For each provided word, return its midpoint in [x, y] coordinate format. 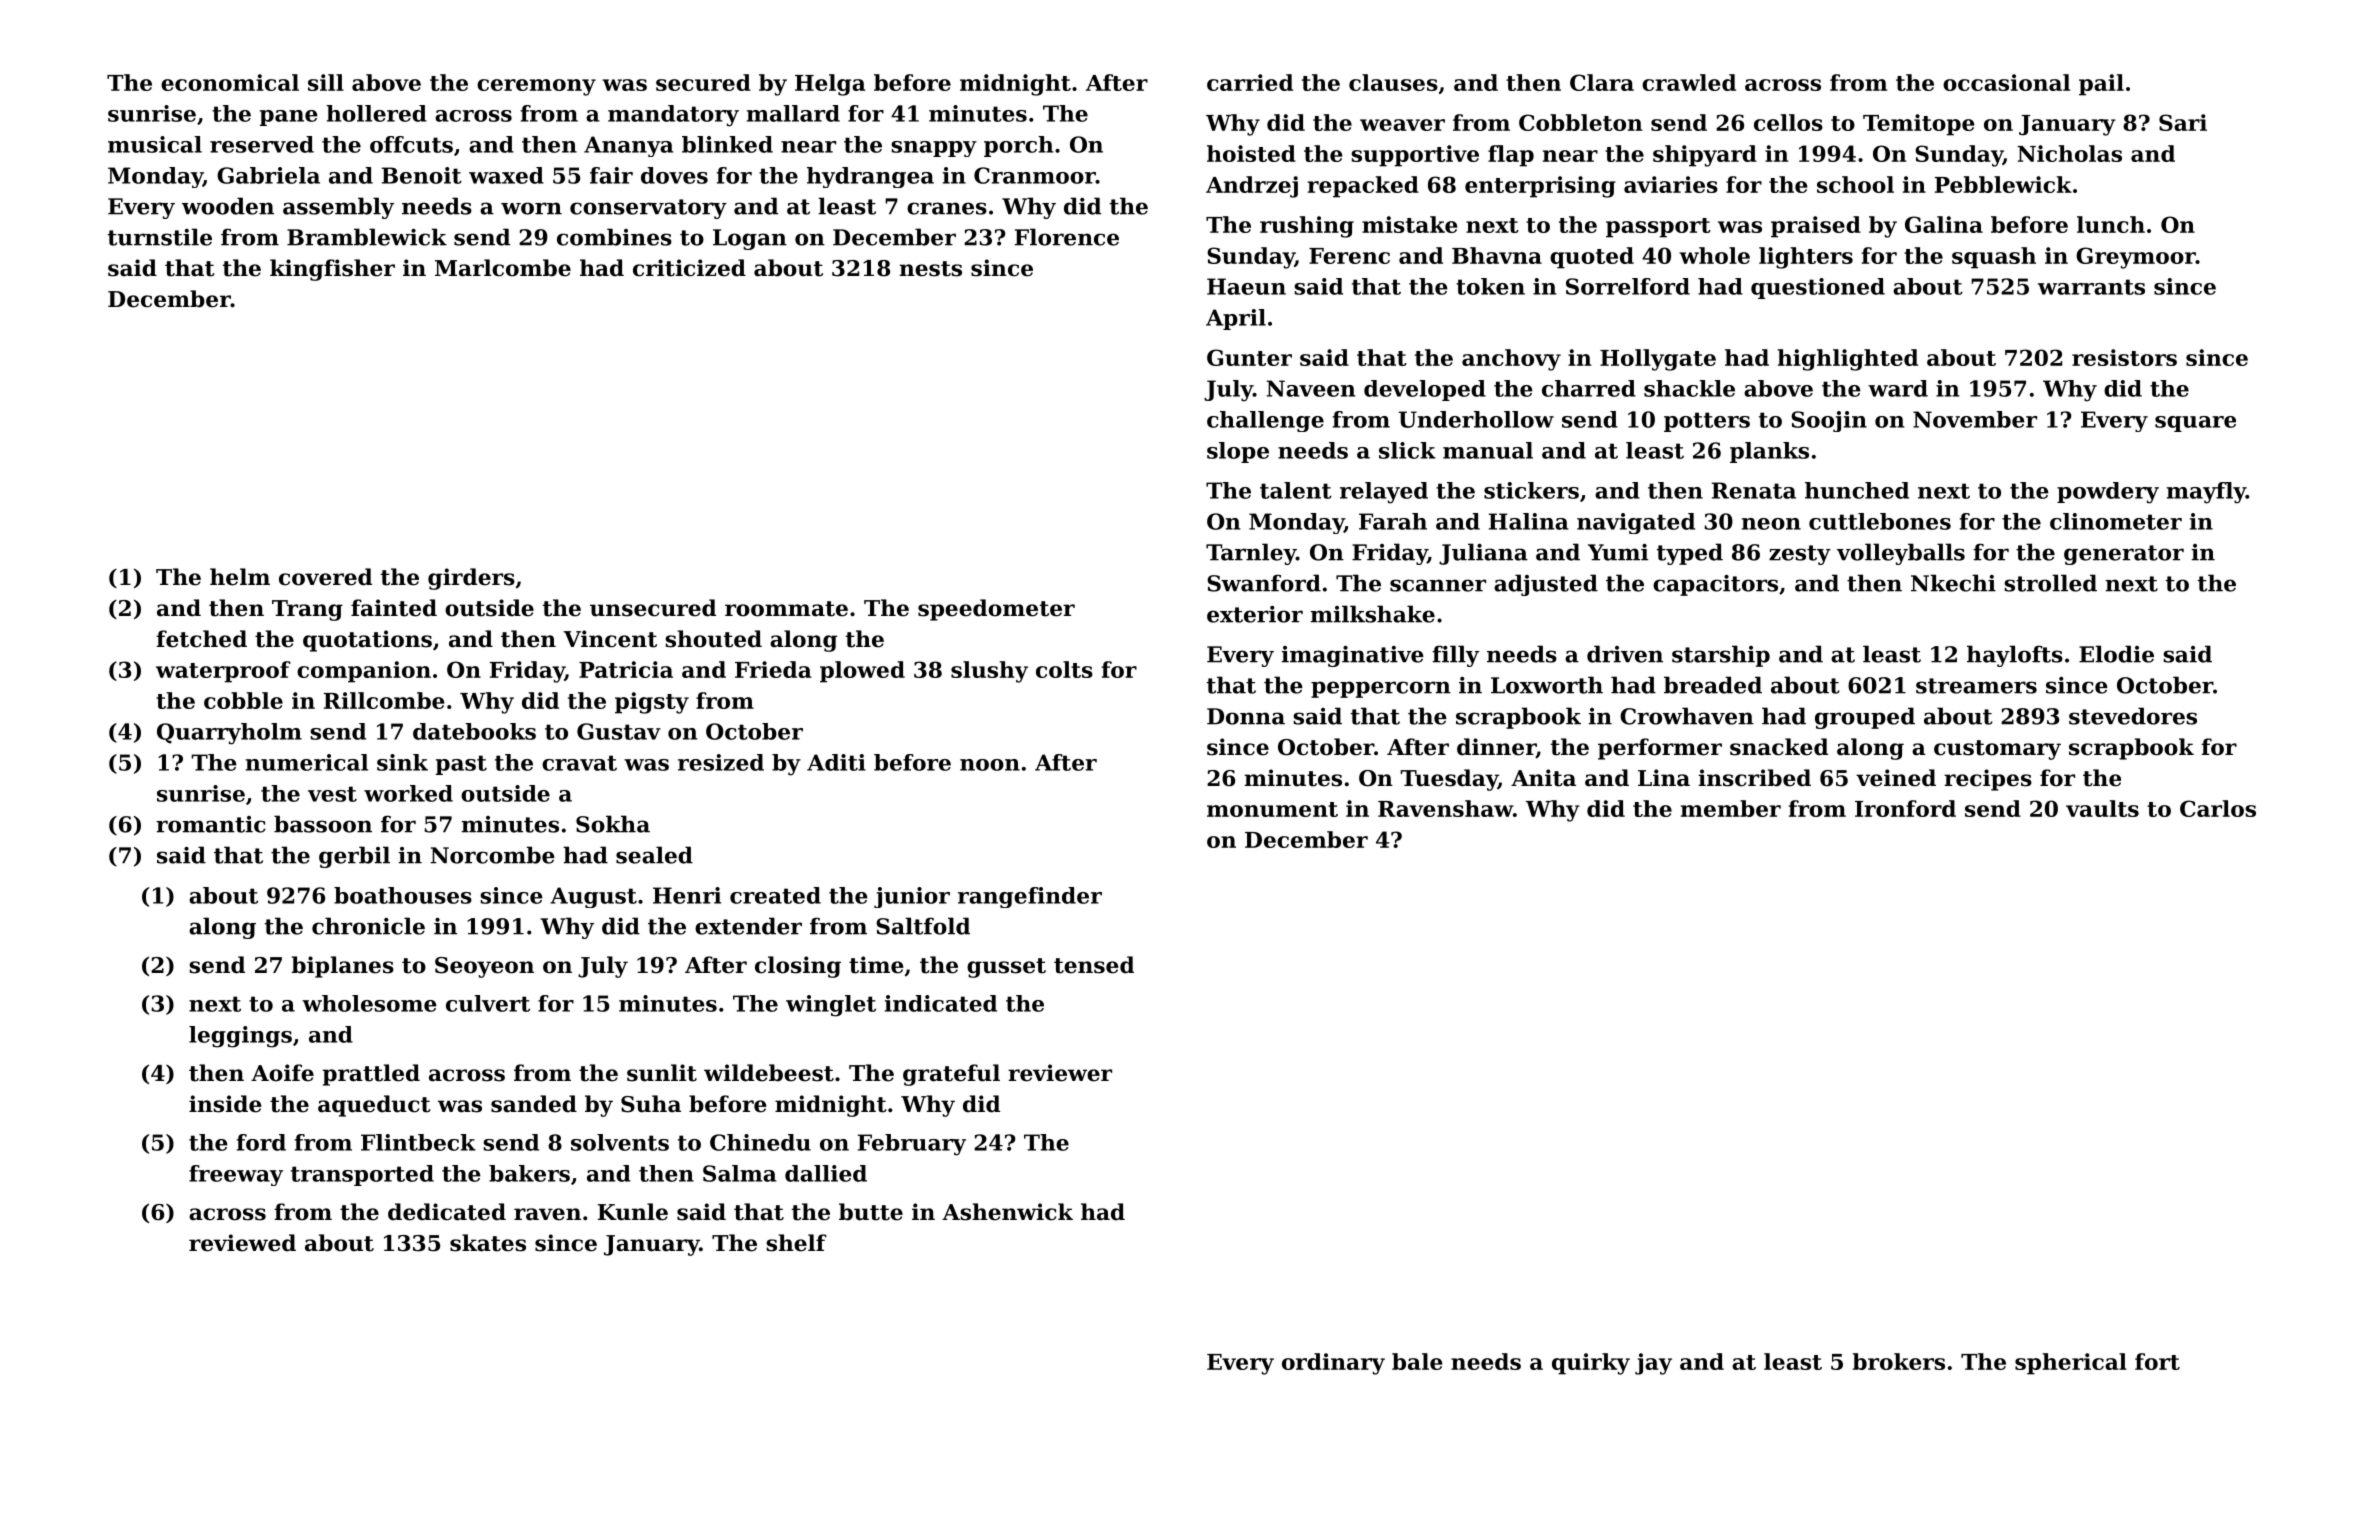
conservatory [648, 209]
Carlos [2218, 808]
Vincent [610, 639]
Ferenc [1349, 256]
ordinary [1333, 1364]
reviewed [242, 1243]
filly [1455, 656]
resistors [2124, 357]
